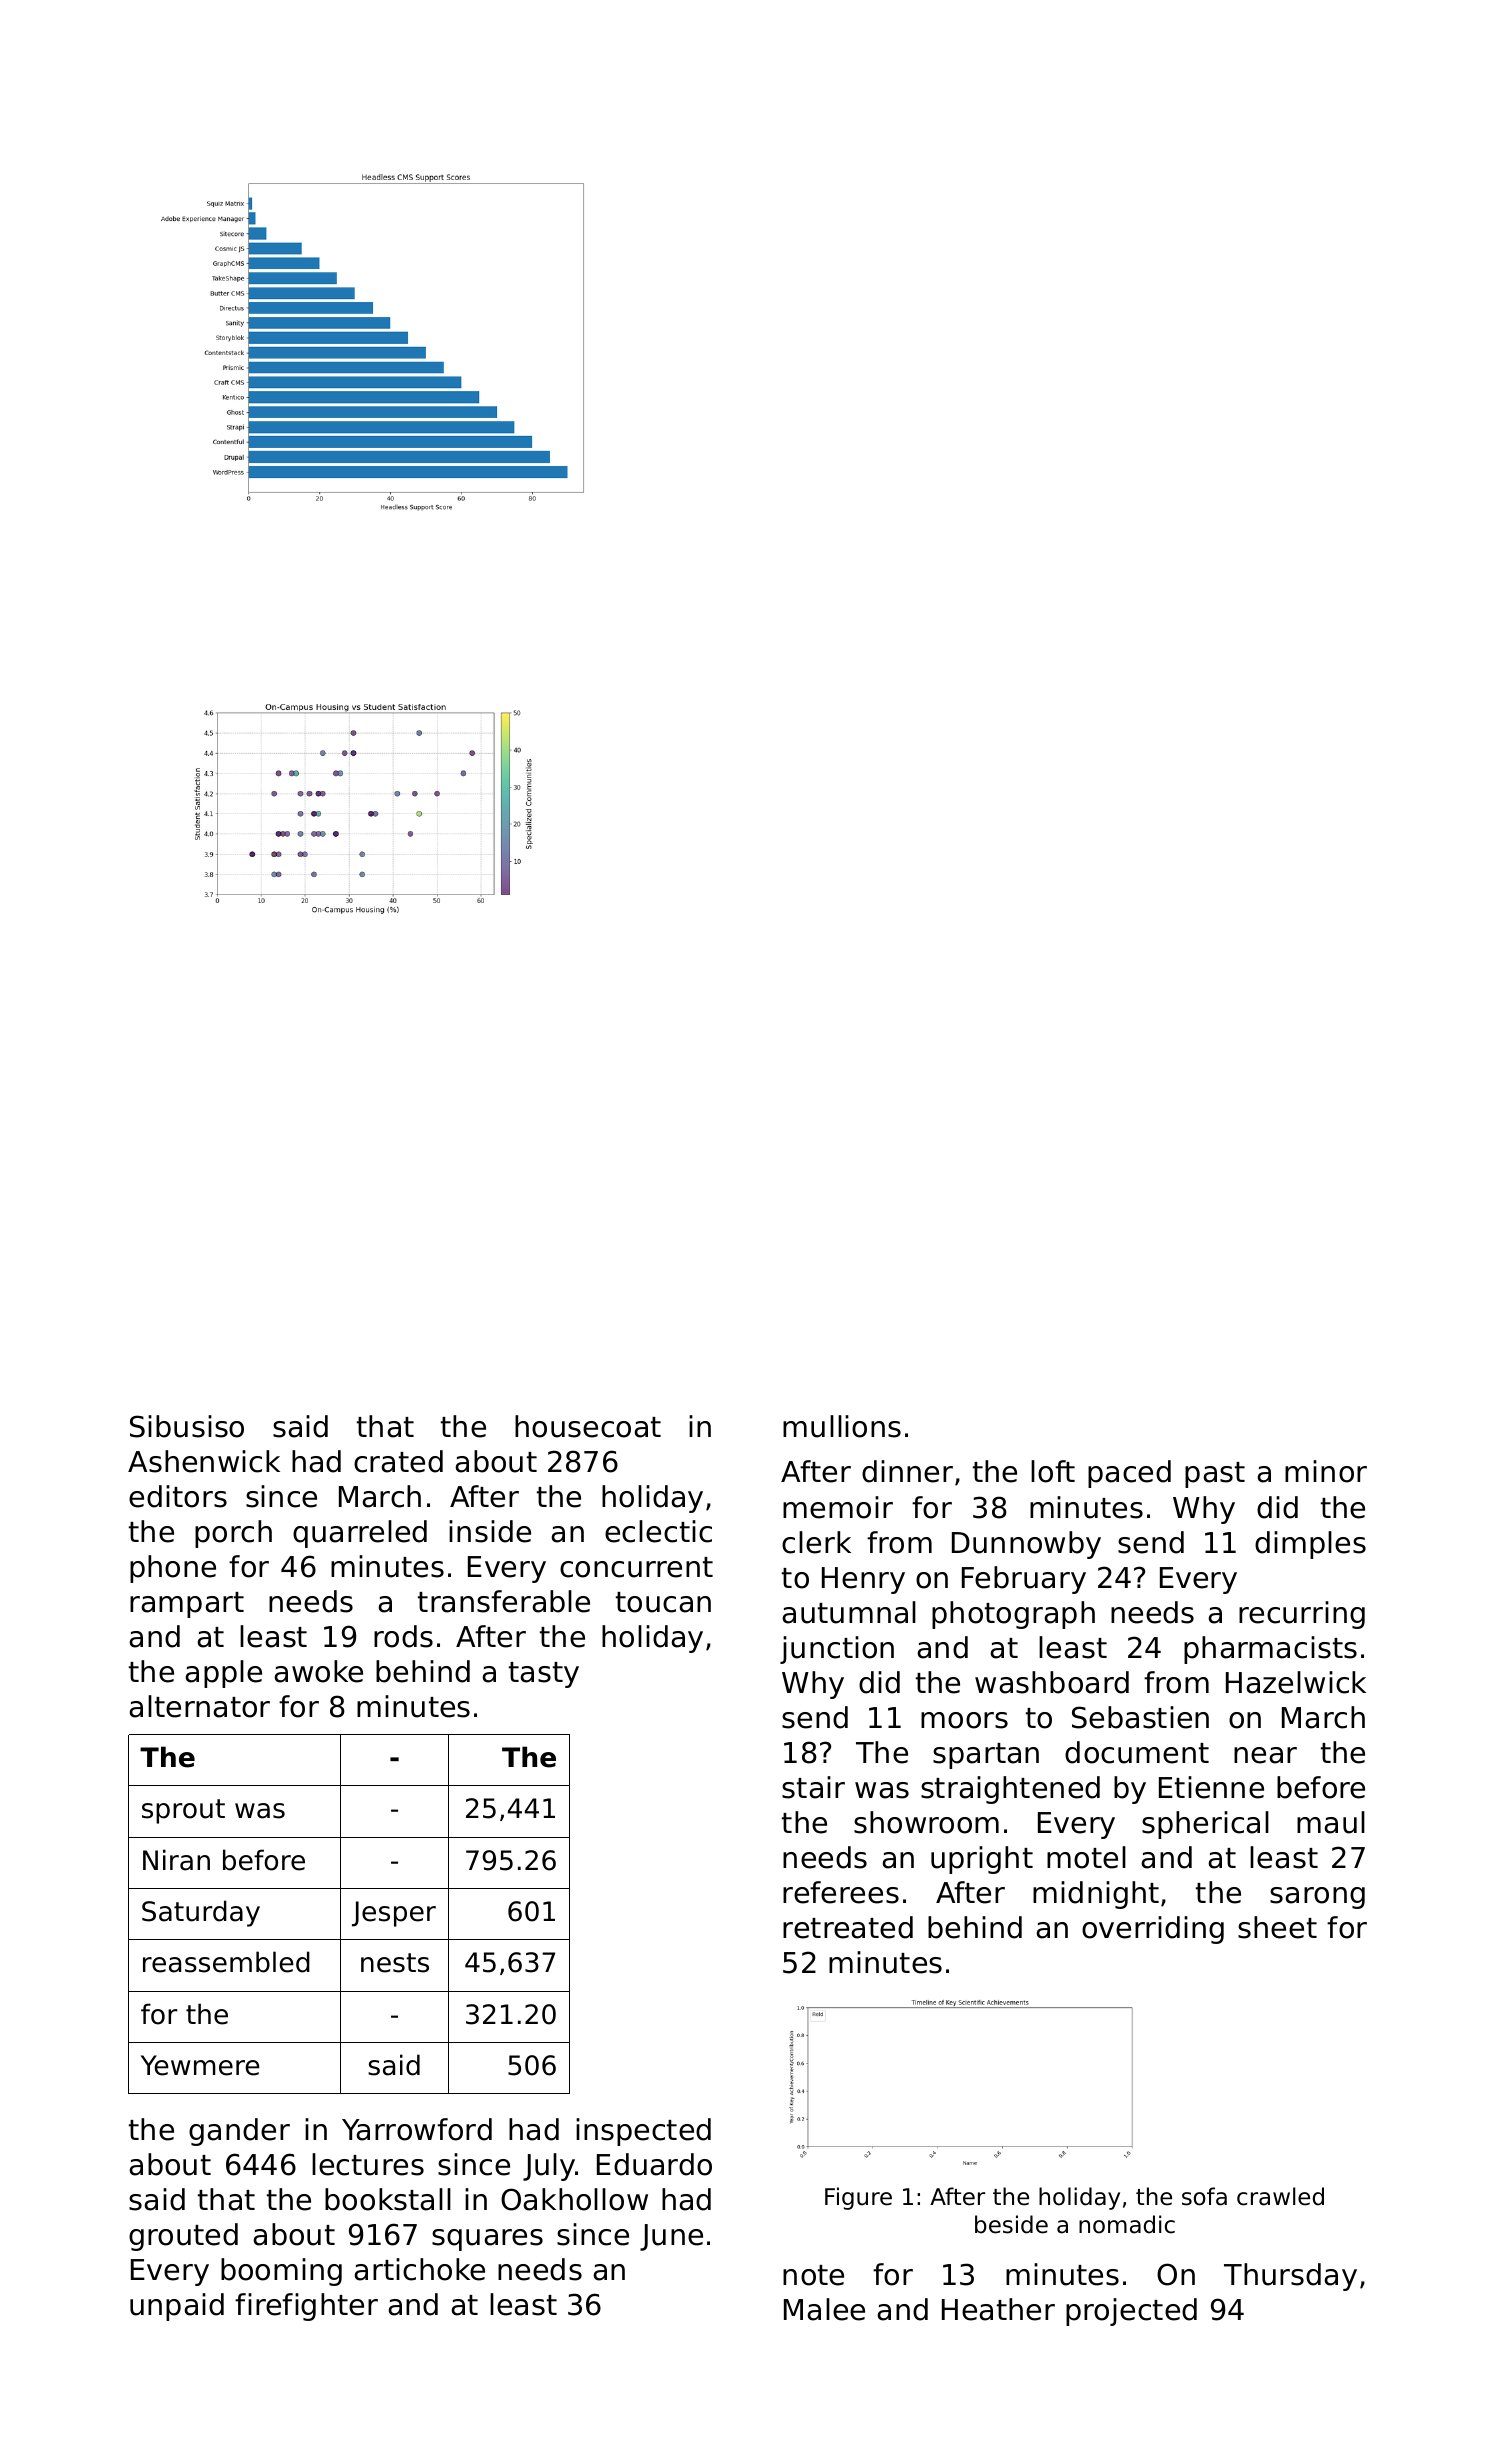 The image size is (1496, 2464). What do you see at coordinates (816, 1542) in the screenshot?
I see `clerk` at bounding box center [816, 1542].
